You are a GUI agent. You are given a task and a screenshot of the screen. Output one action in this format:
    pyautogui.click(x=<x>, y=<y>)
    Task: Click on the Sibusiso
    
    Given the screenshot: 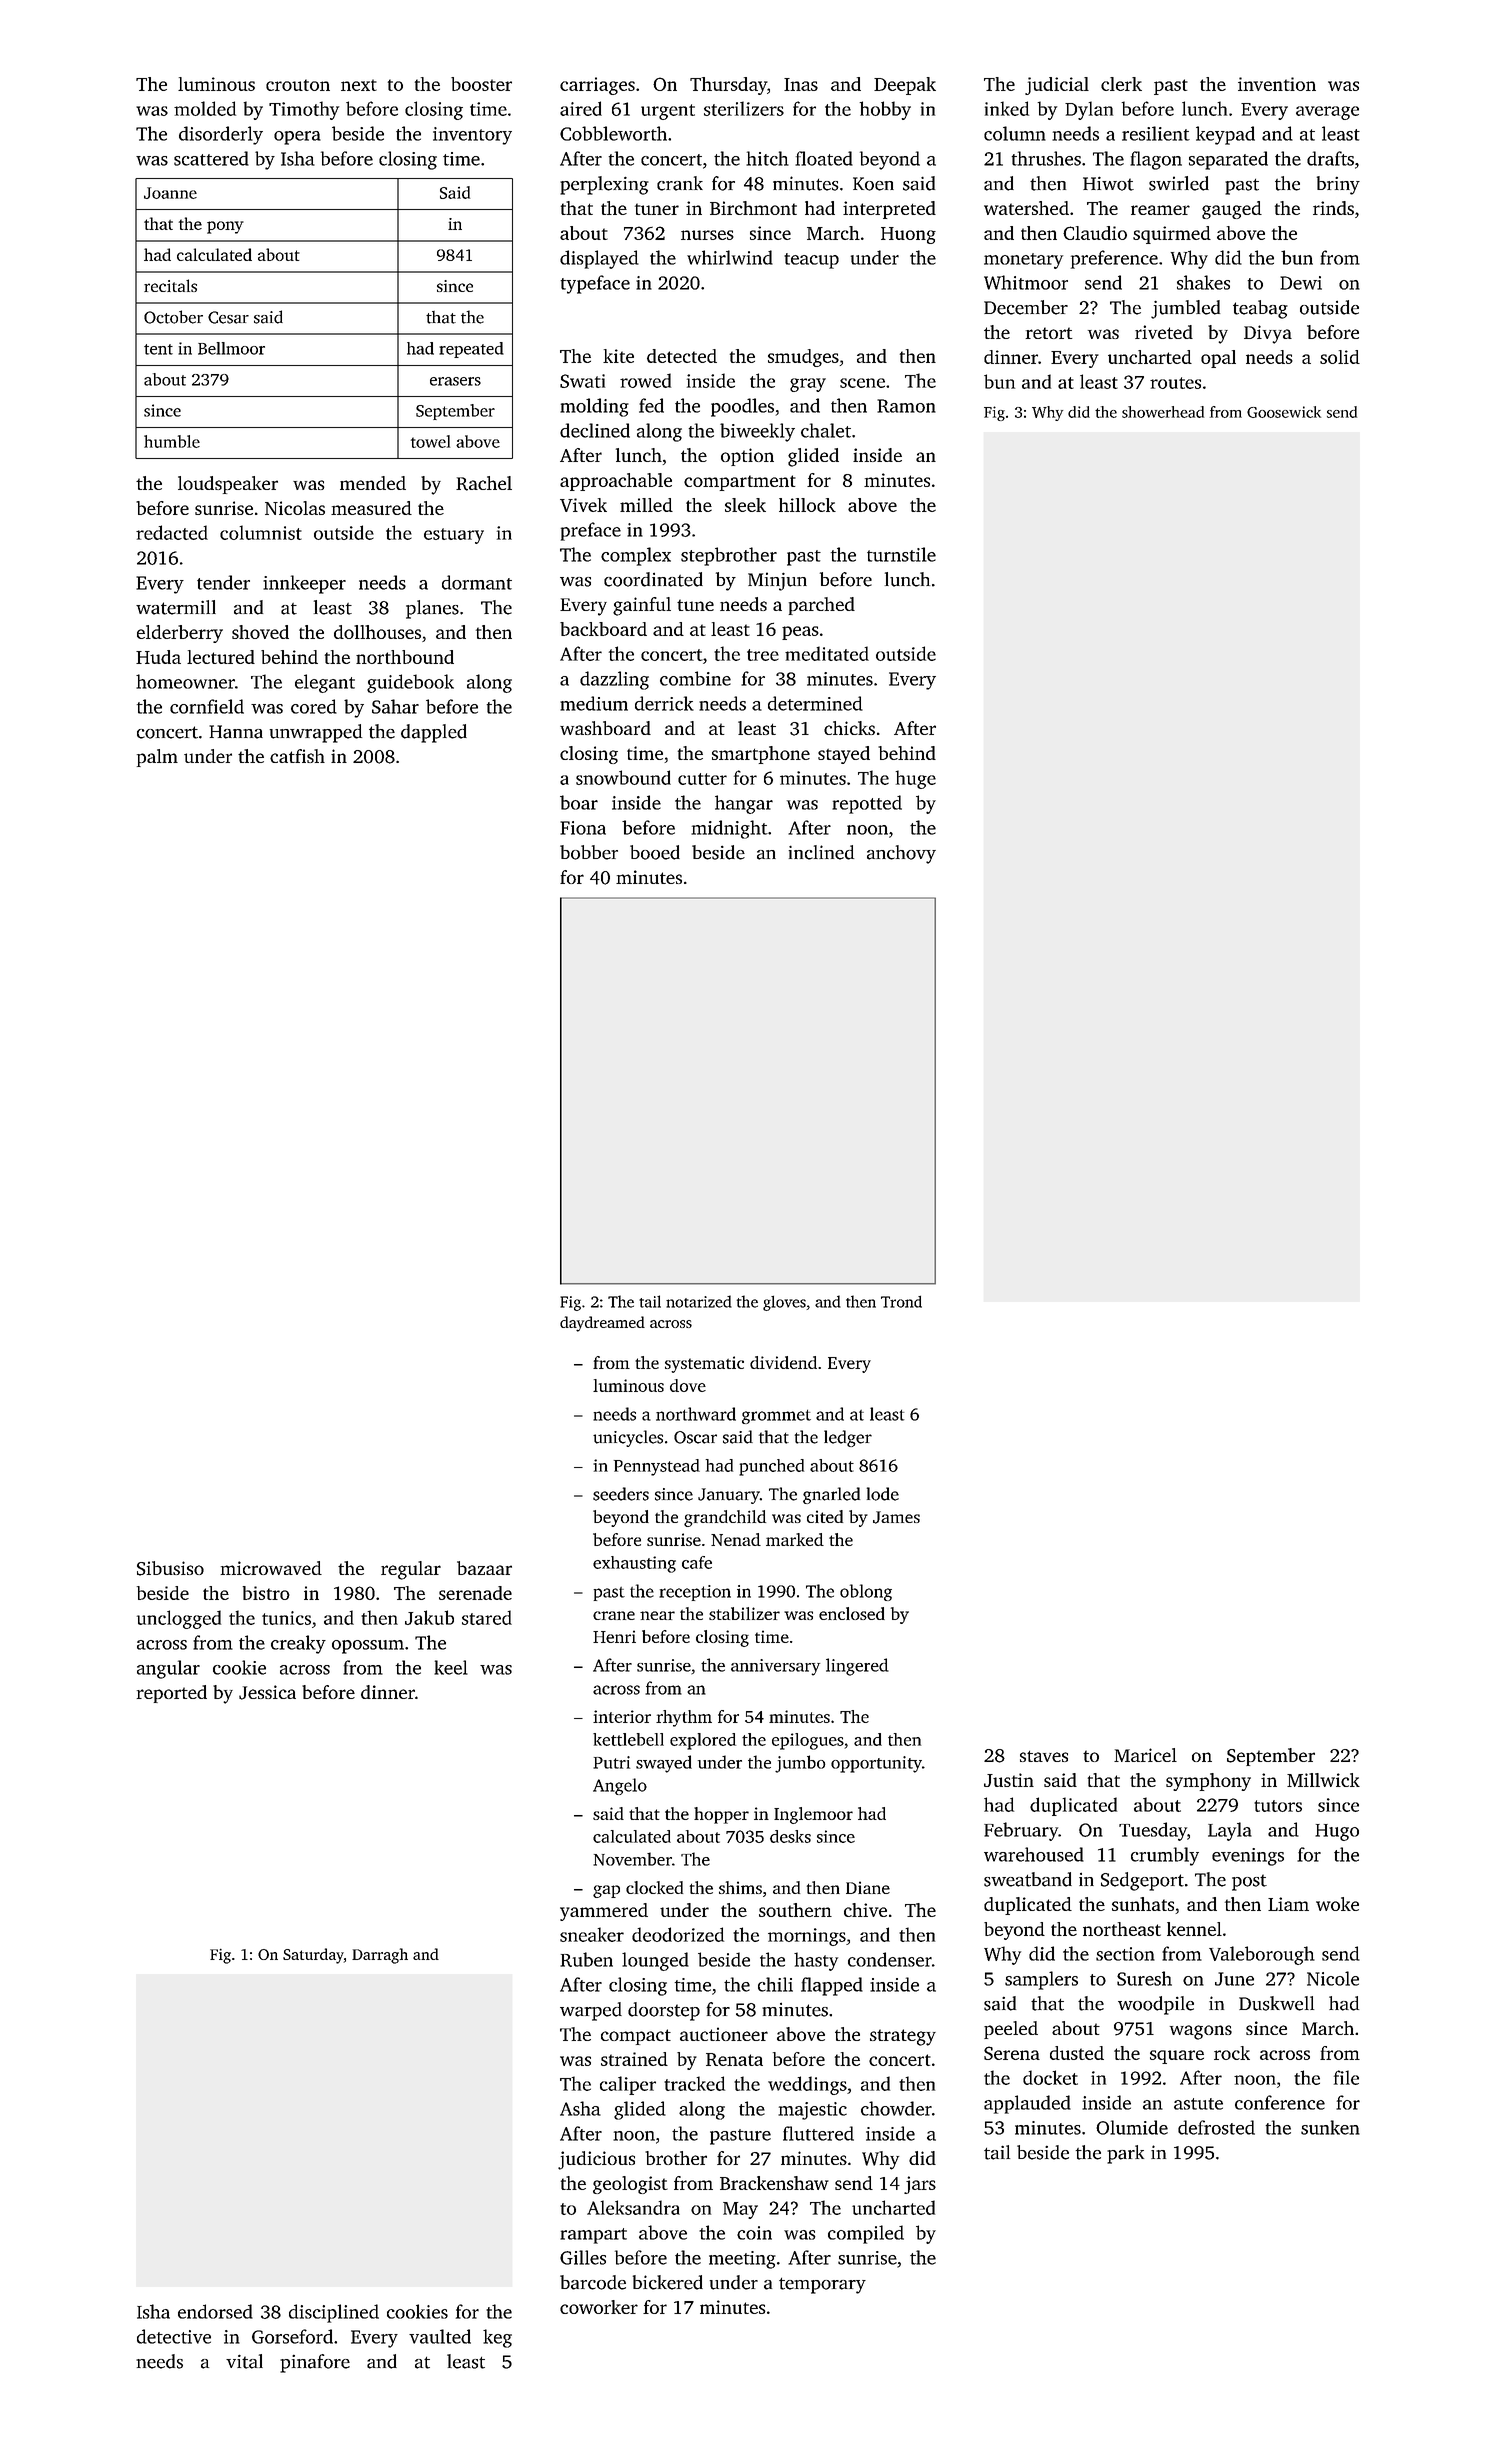 What is the action you would take?
    pyautogui.click(x=170, y=1568)
